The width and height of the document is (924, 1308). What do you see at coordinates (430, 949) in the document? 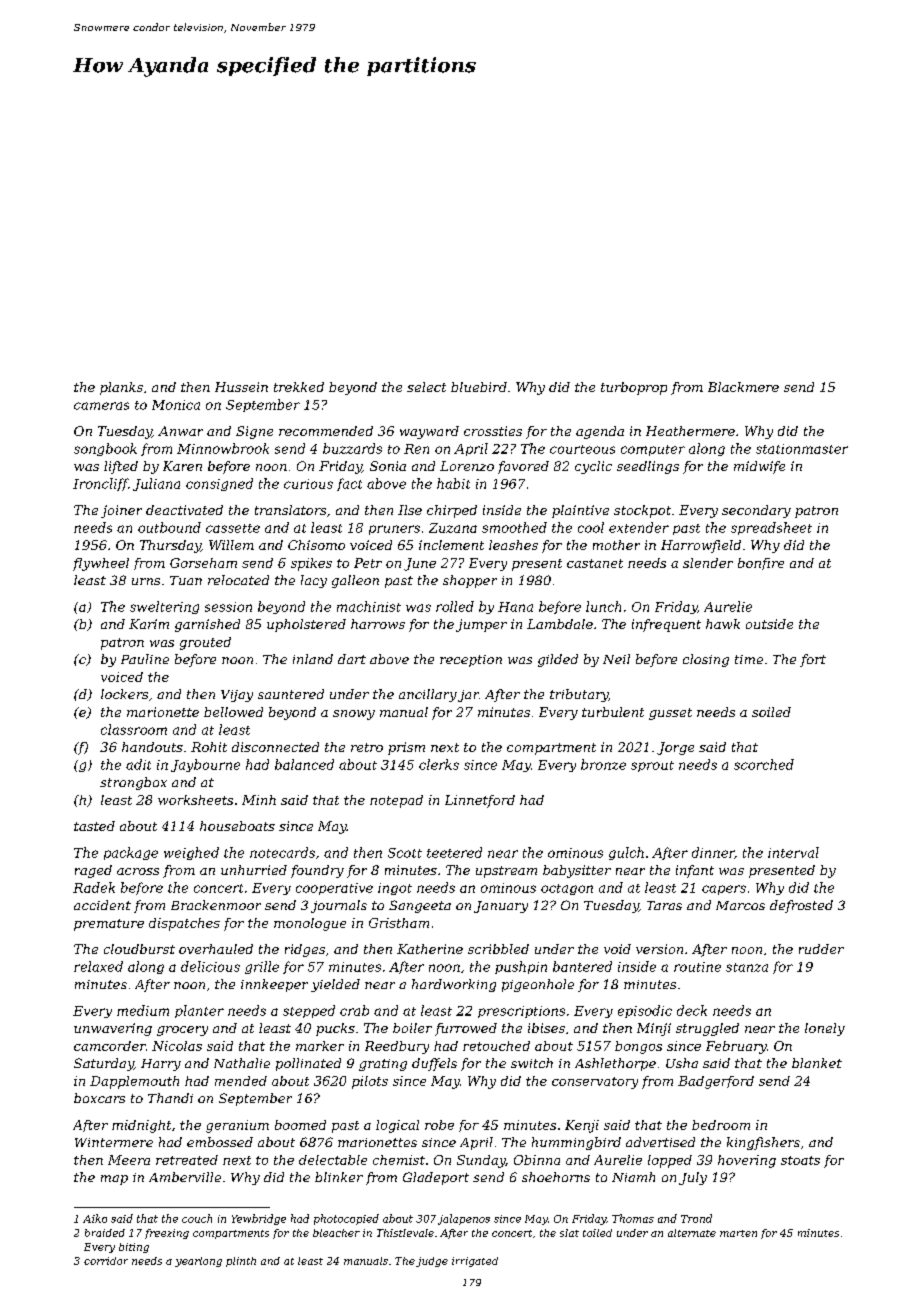
I see `Katherine` at bounding box center [430, 949].
